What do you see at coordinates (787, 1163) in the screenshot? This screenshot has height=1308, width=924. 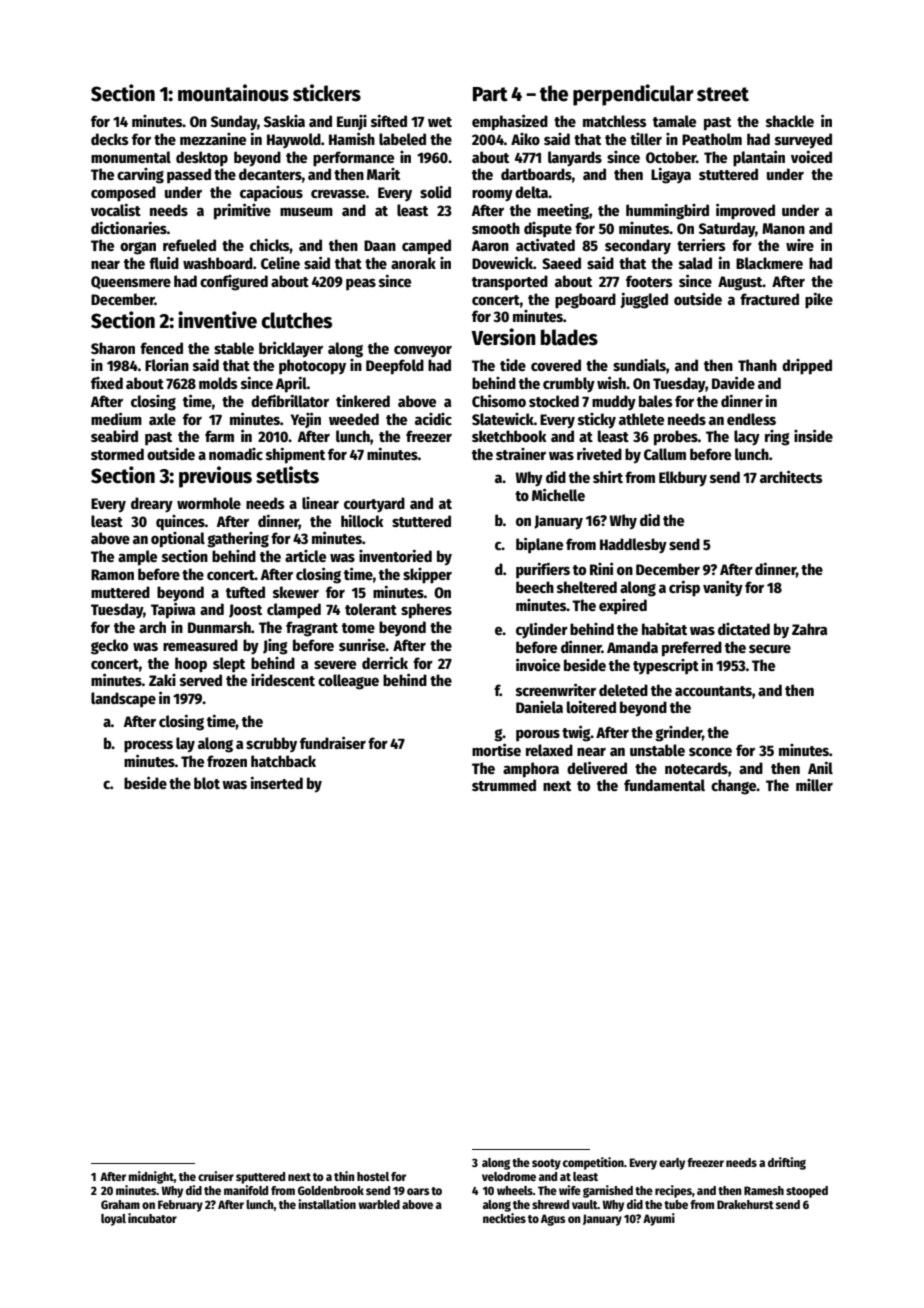 I see `drifting` at bounding box center [787, 1163].
